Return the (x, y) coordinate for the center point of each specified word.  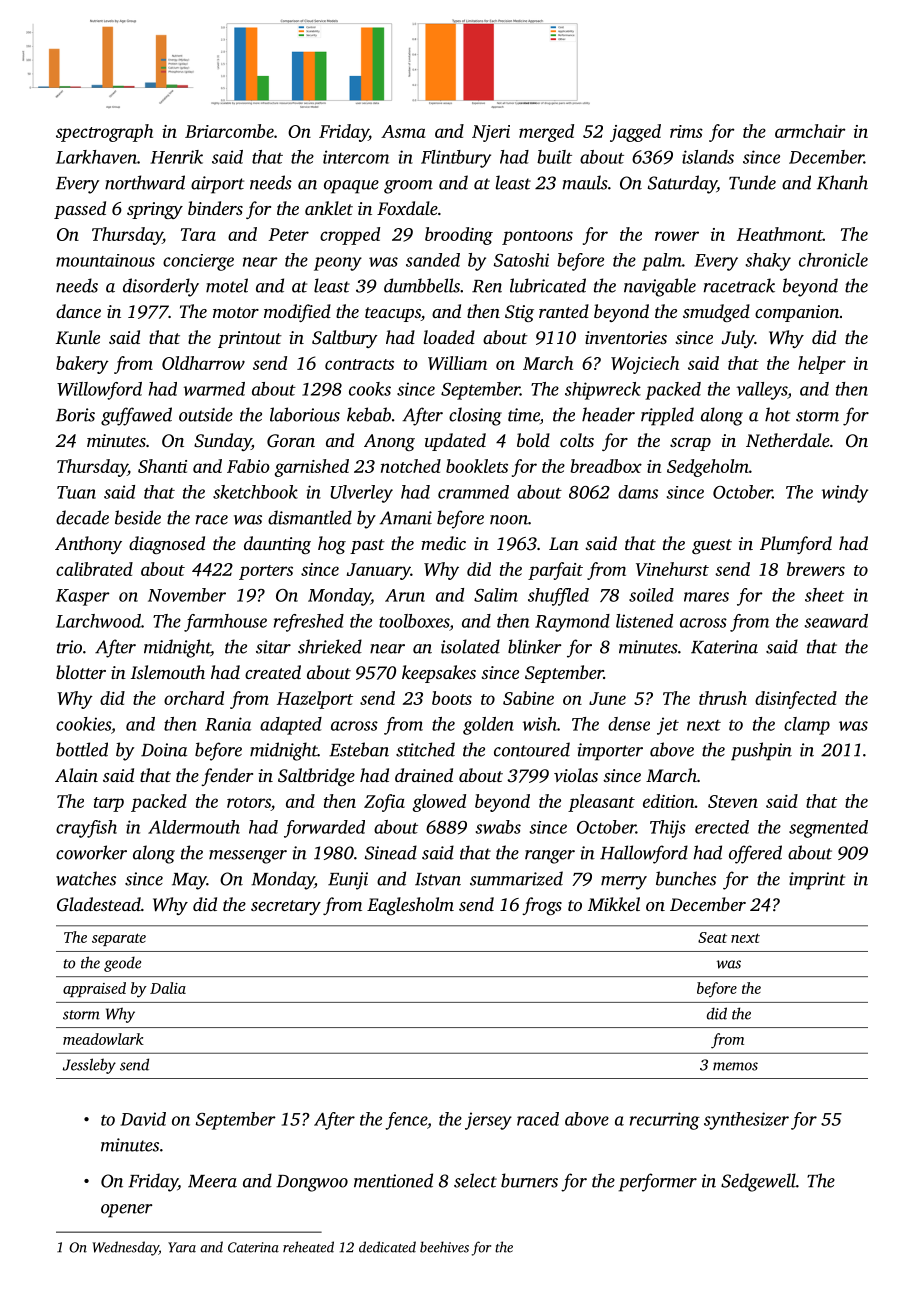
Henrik (176, 157)
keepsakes (439, 674)
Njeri (491, 133)
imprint (817, 881)
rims (686, 131)
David (143, 1119)
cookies (83, 724)
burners (529, 1180)
